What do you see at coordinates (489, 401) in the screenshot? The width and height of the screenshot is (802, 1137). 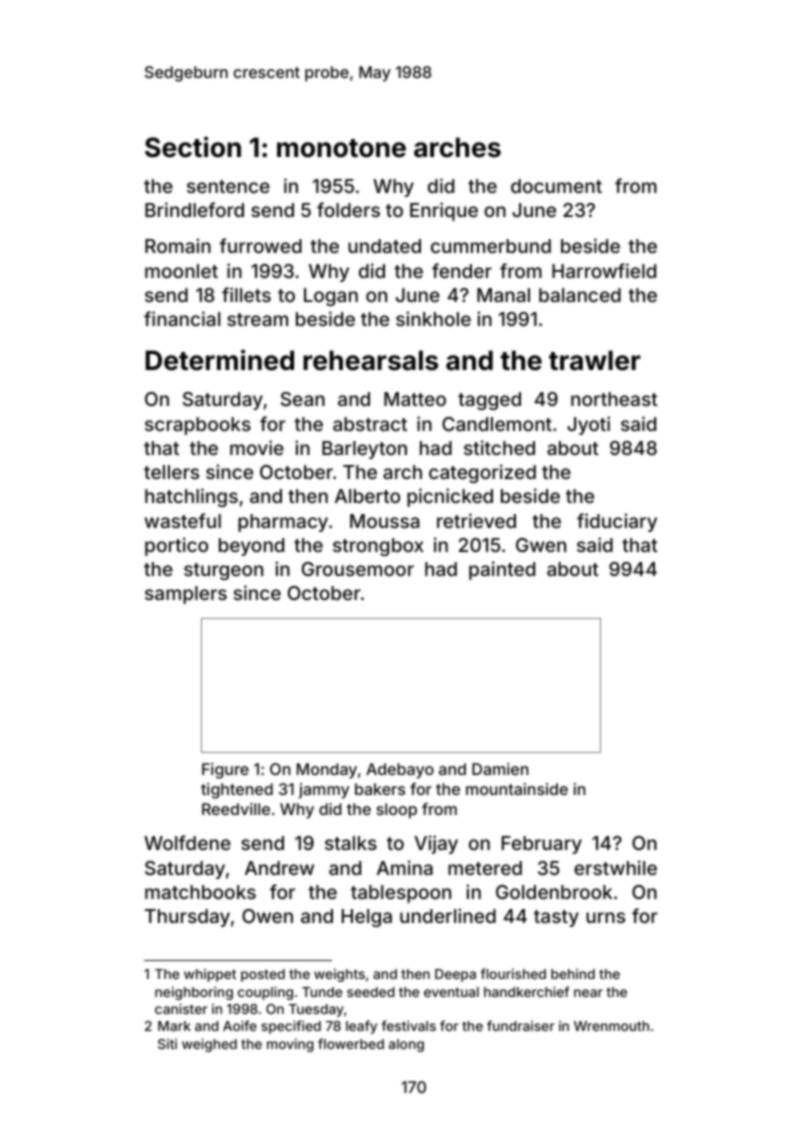 I see `tagged` at bounding box center [489, 401].
